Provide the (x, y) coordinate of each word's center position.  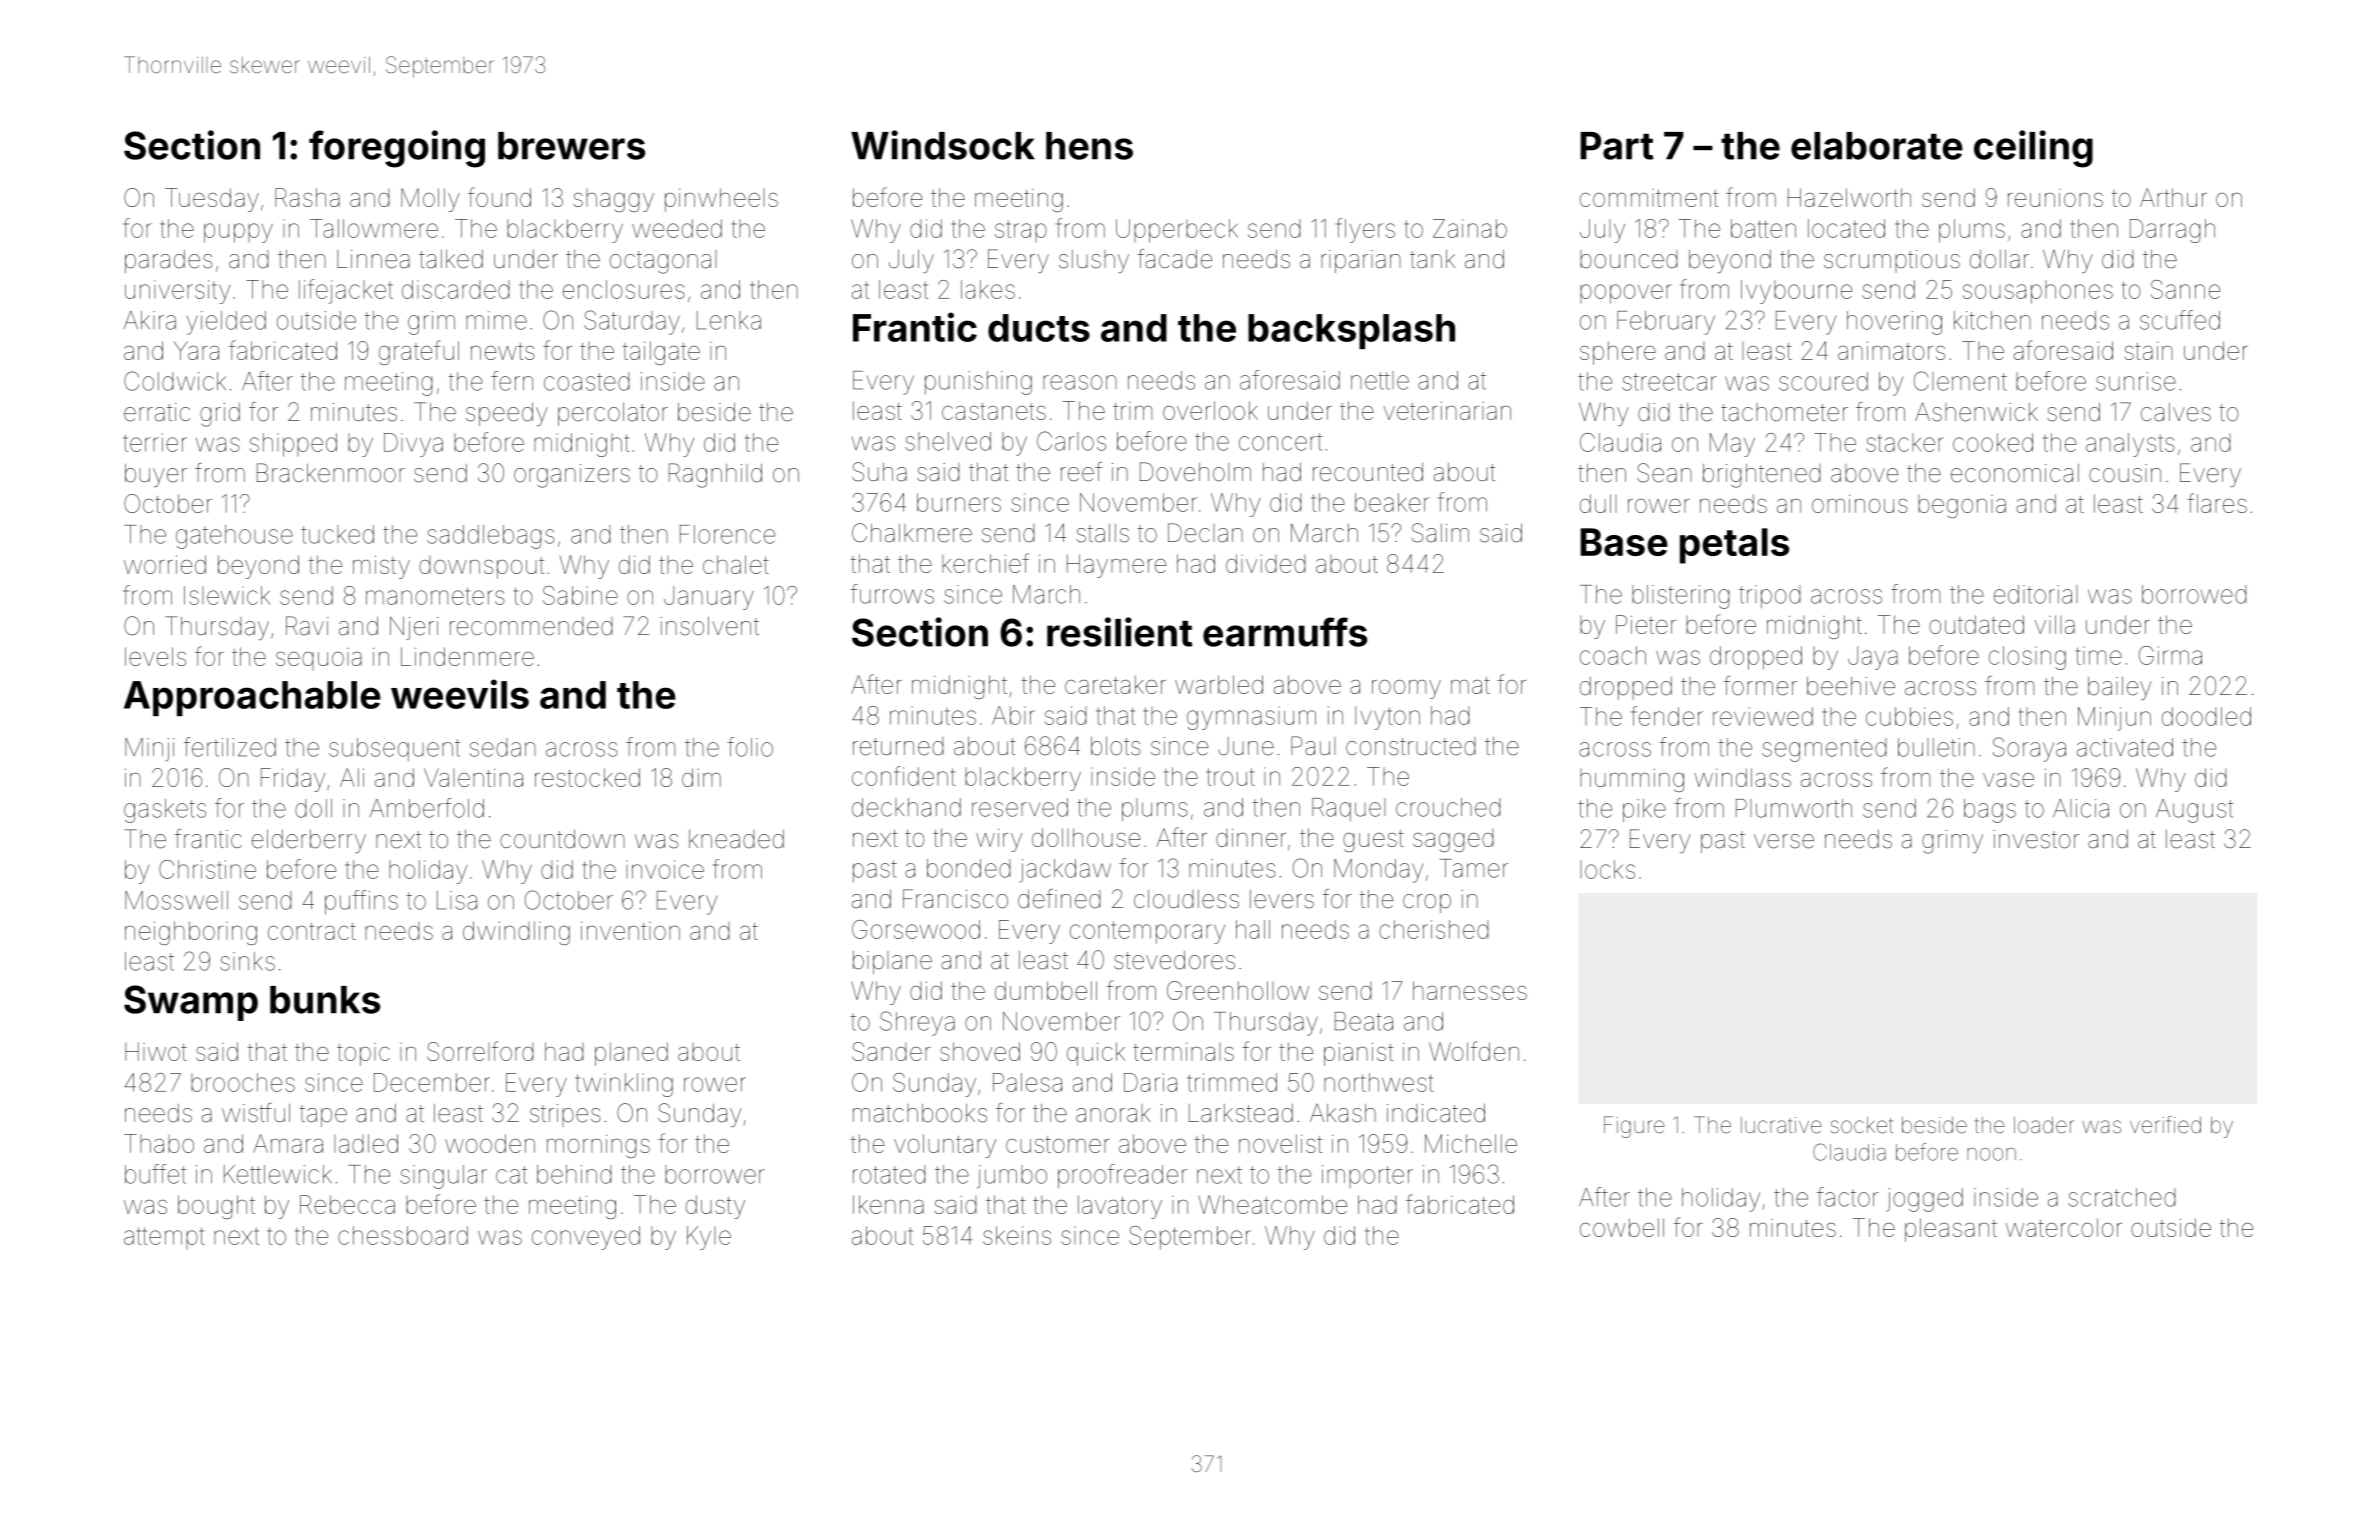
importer (1367, 1176)
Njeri (414, 628)
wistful (256, 1113)
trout (1230, 777)
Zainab (1470, 228)
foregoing (397, 149)
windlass (1743, 777)
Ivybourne (1796, 292)
